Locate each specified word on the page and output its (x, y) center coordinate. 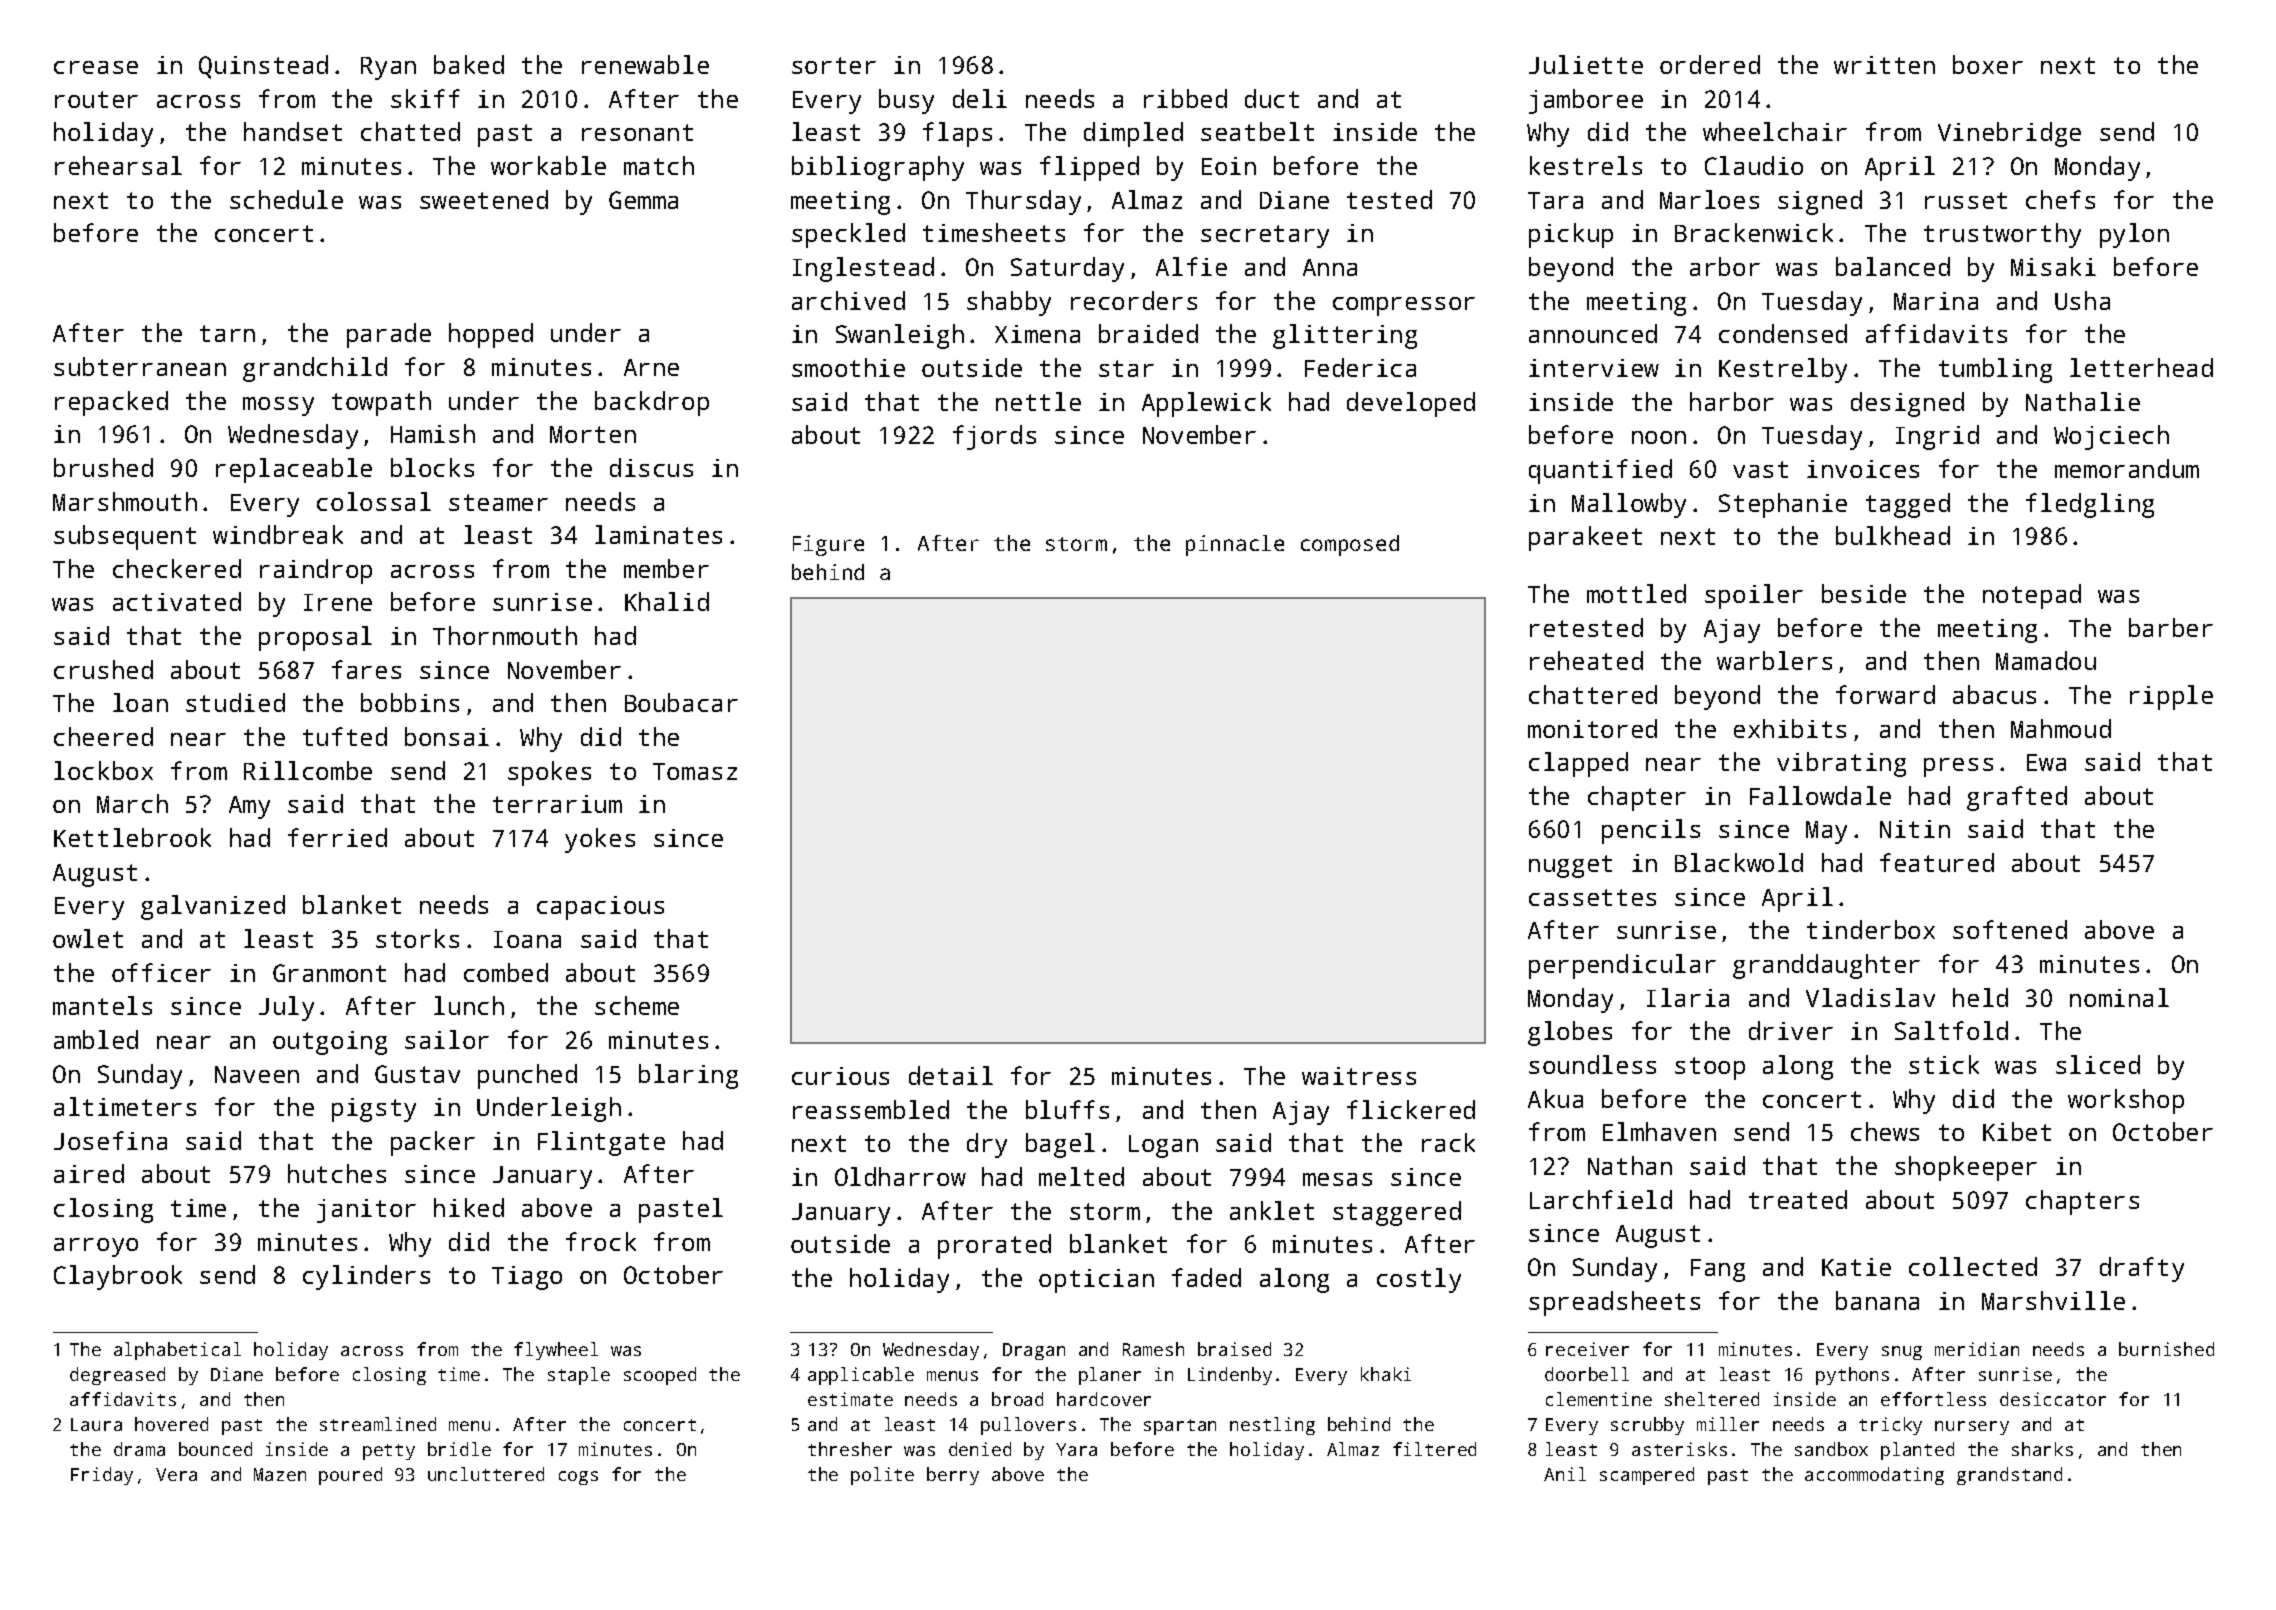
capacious (600, 908)
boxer (1988, 64)
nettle (1038, 401)
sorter (834, 65)
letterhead (2141, 367)
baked (469, 64)
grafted (2017, 798)
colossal (374, 501)
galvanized (213, 907)
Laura (96, 1424)
